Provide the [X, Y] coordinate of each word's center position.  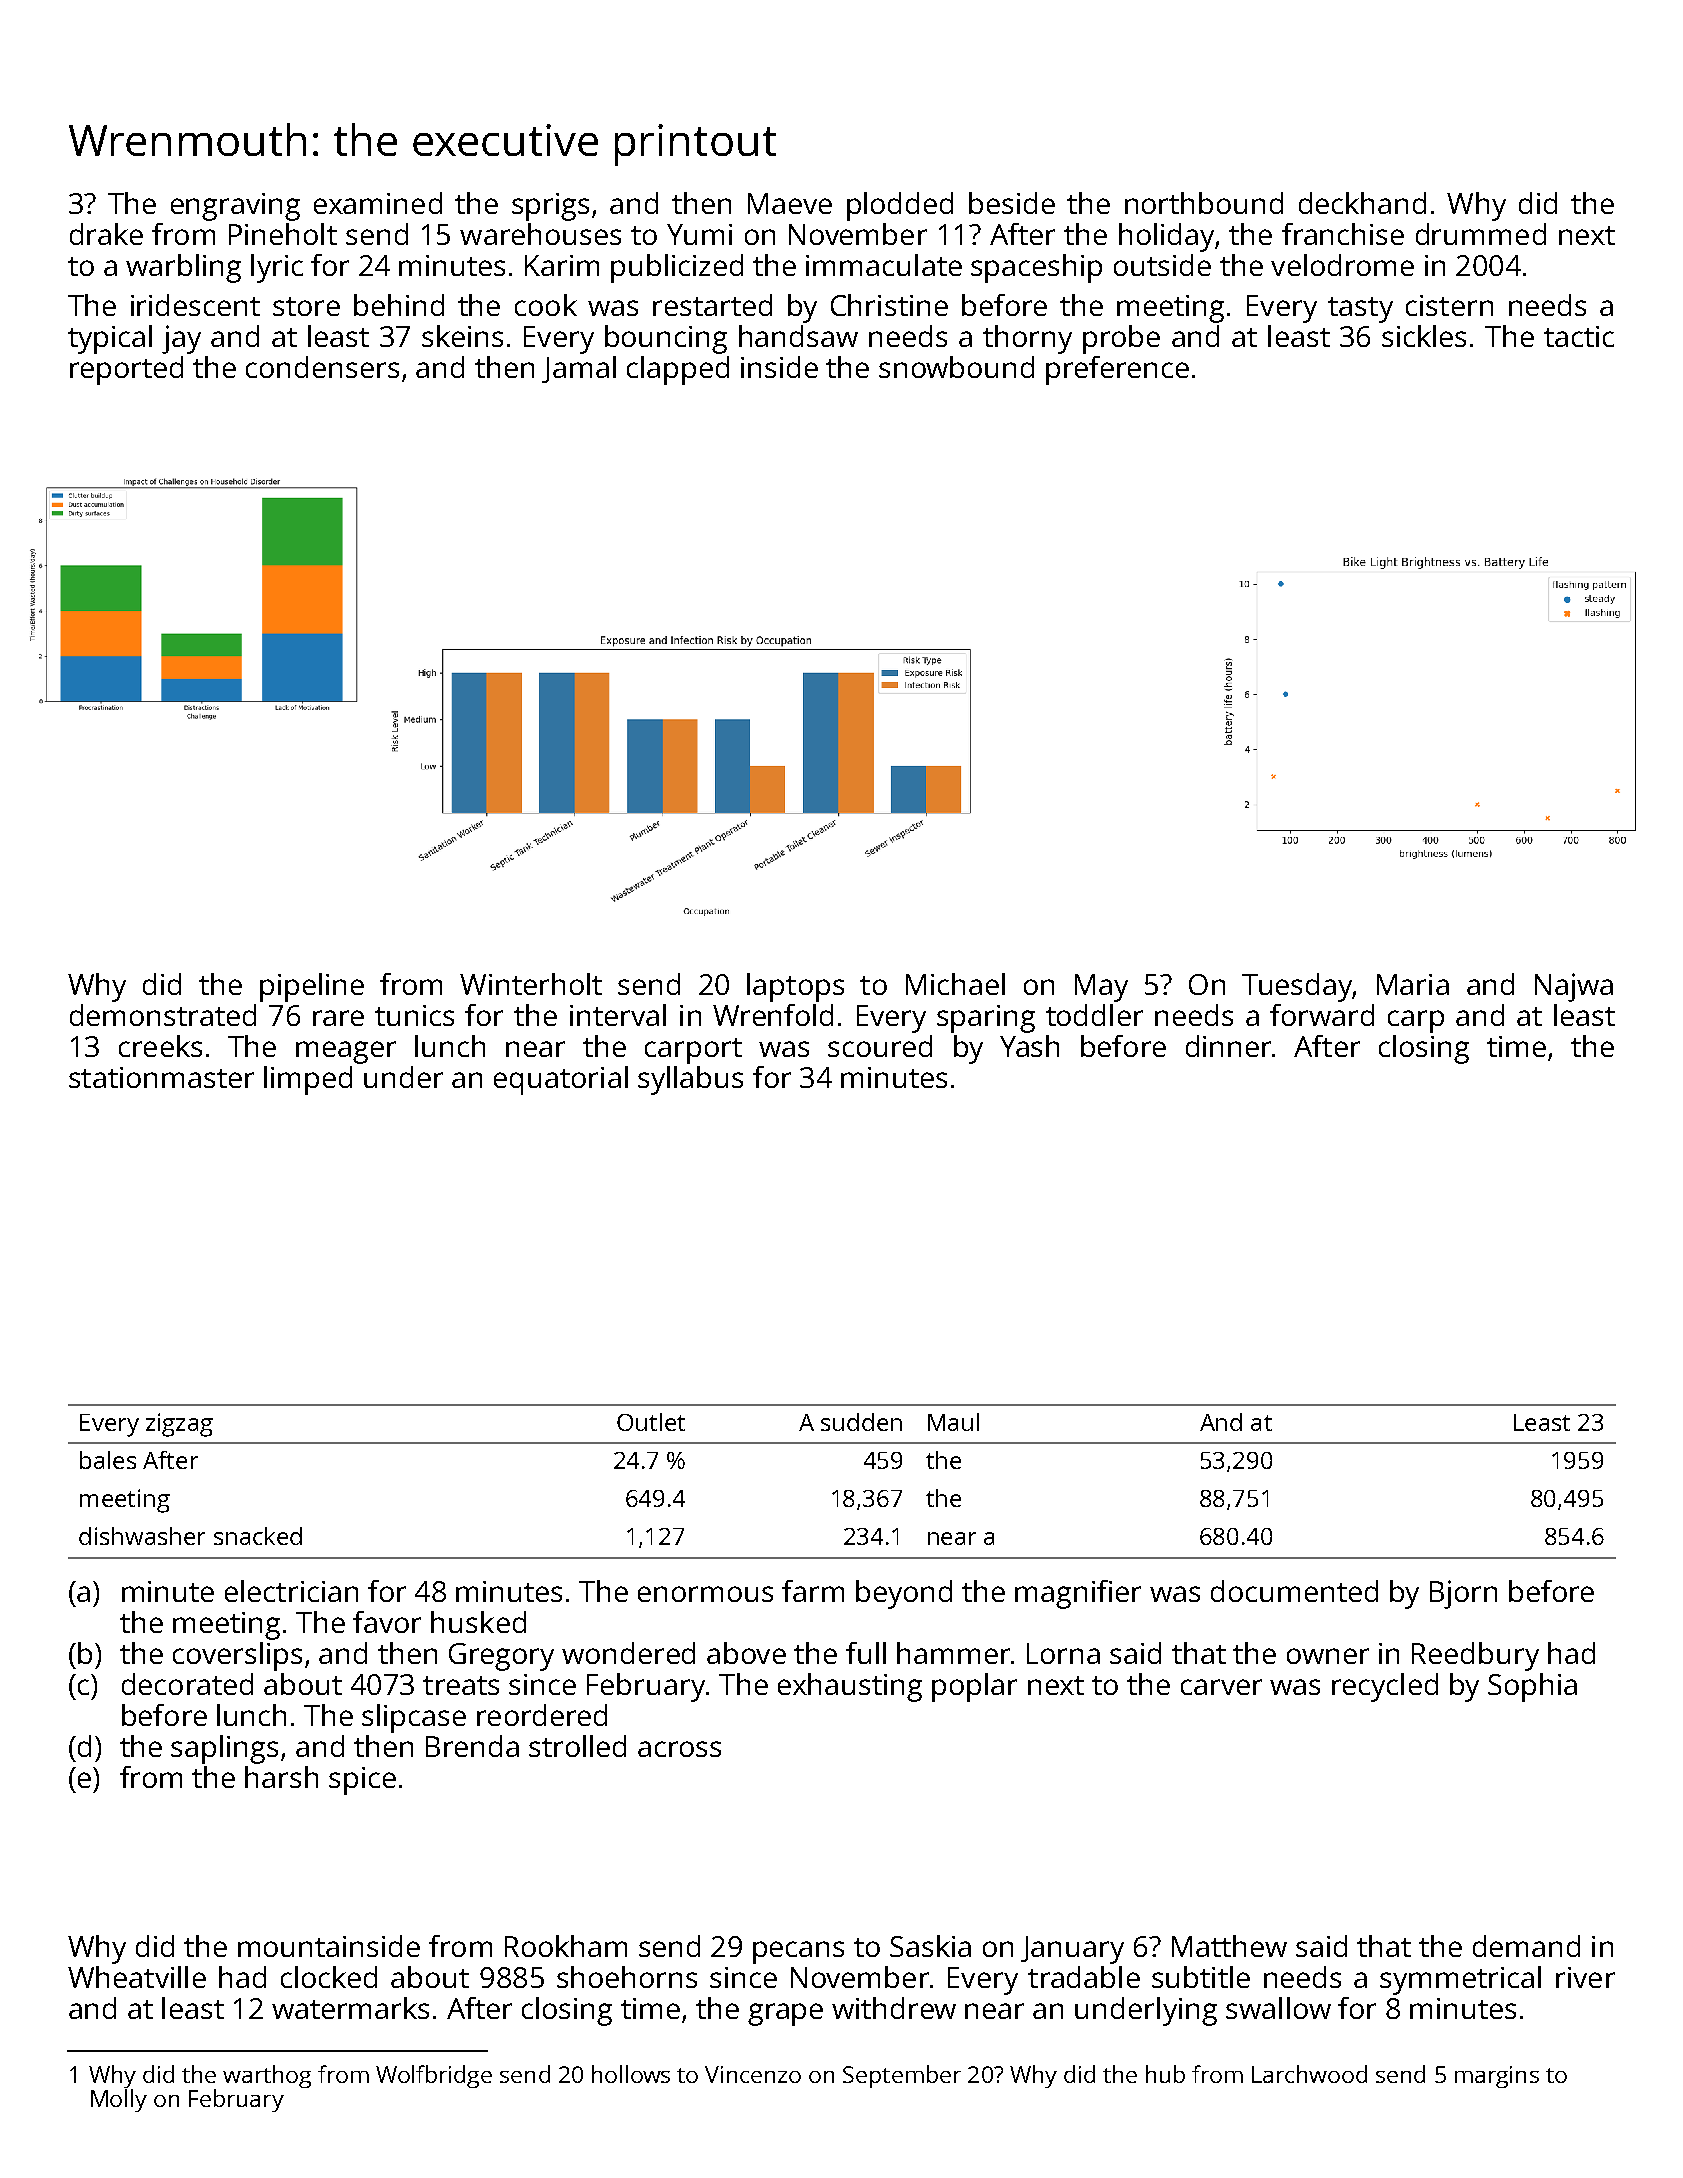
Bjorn [1463, 1594]
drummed [1481, 234]
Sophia [1532, 1687]
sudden [861, 1422]
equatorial [561, 1080]
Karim [562, 265]
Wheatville [137, 1977]
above [746, 1653]
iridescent [195, 305]
